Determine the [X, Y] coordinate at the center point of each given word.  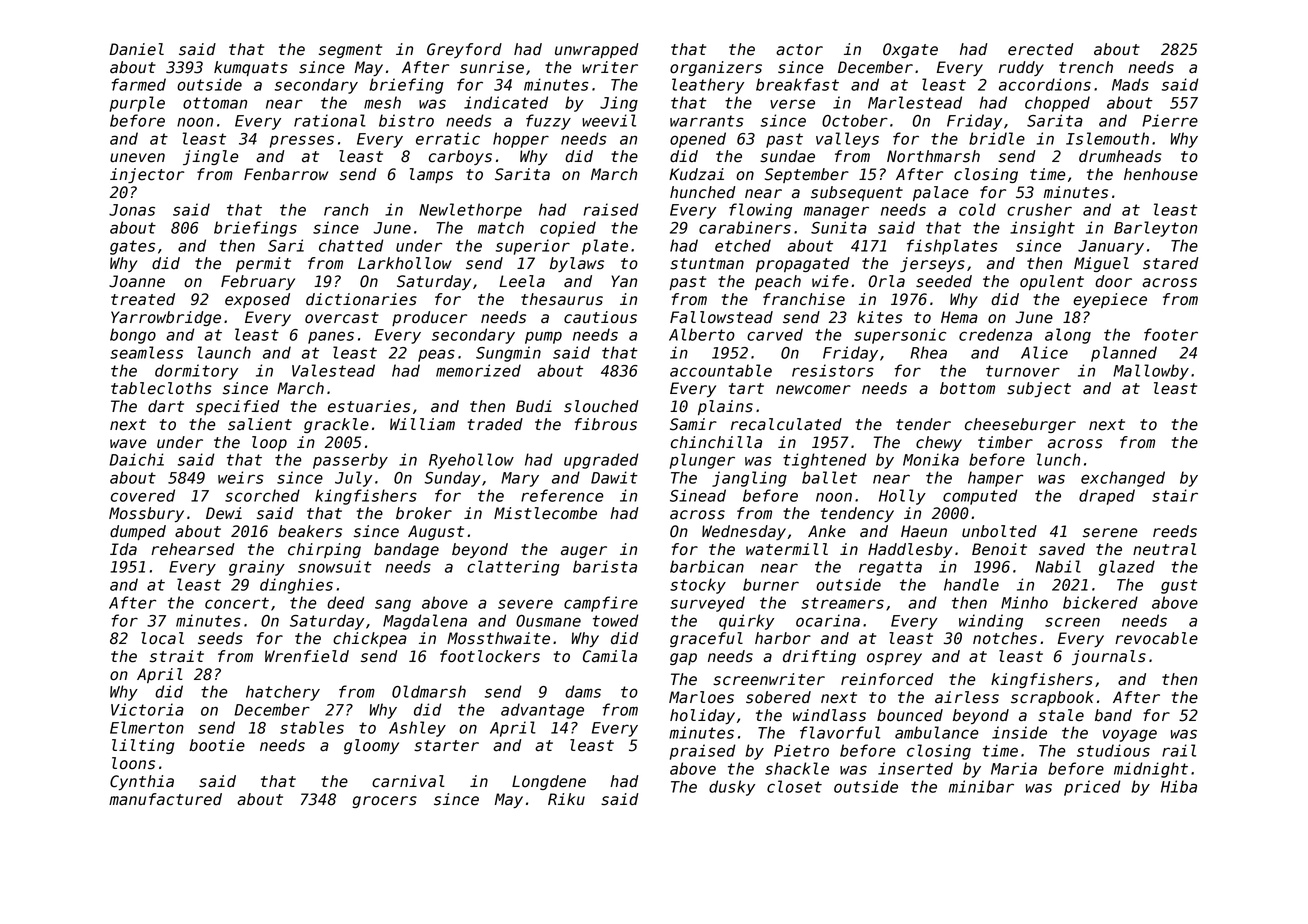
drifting [819, 657]
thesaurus [562, 299]
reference [562, 495]
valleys [847, 140]
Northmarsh [933, 156]
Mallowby [1151, 372]
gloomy [371, 746]
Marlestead [915, 102]
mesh [382, 102]
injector [147, 175]
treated [143, 299]
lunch [1058, 459]
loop [269, 443]
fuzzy [548, 122]
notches [1005, 638]
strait [177, 656]
